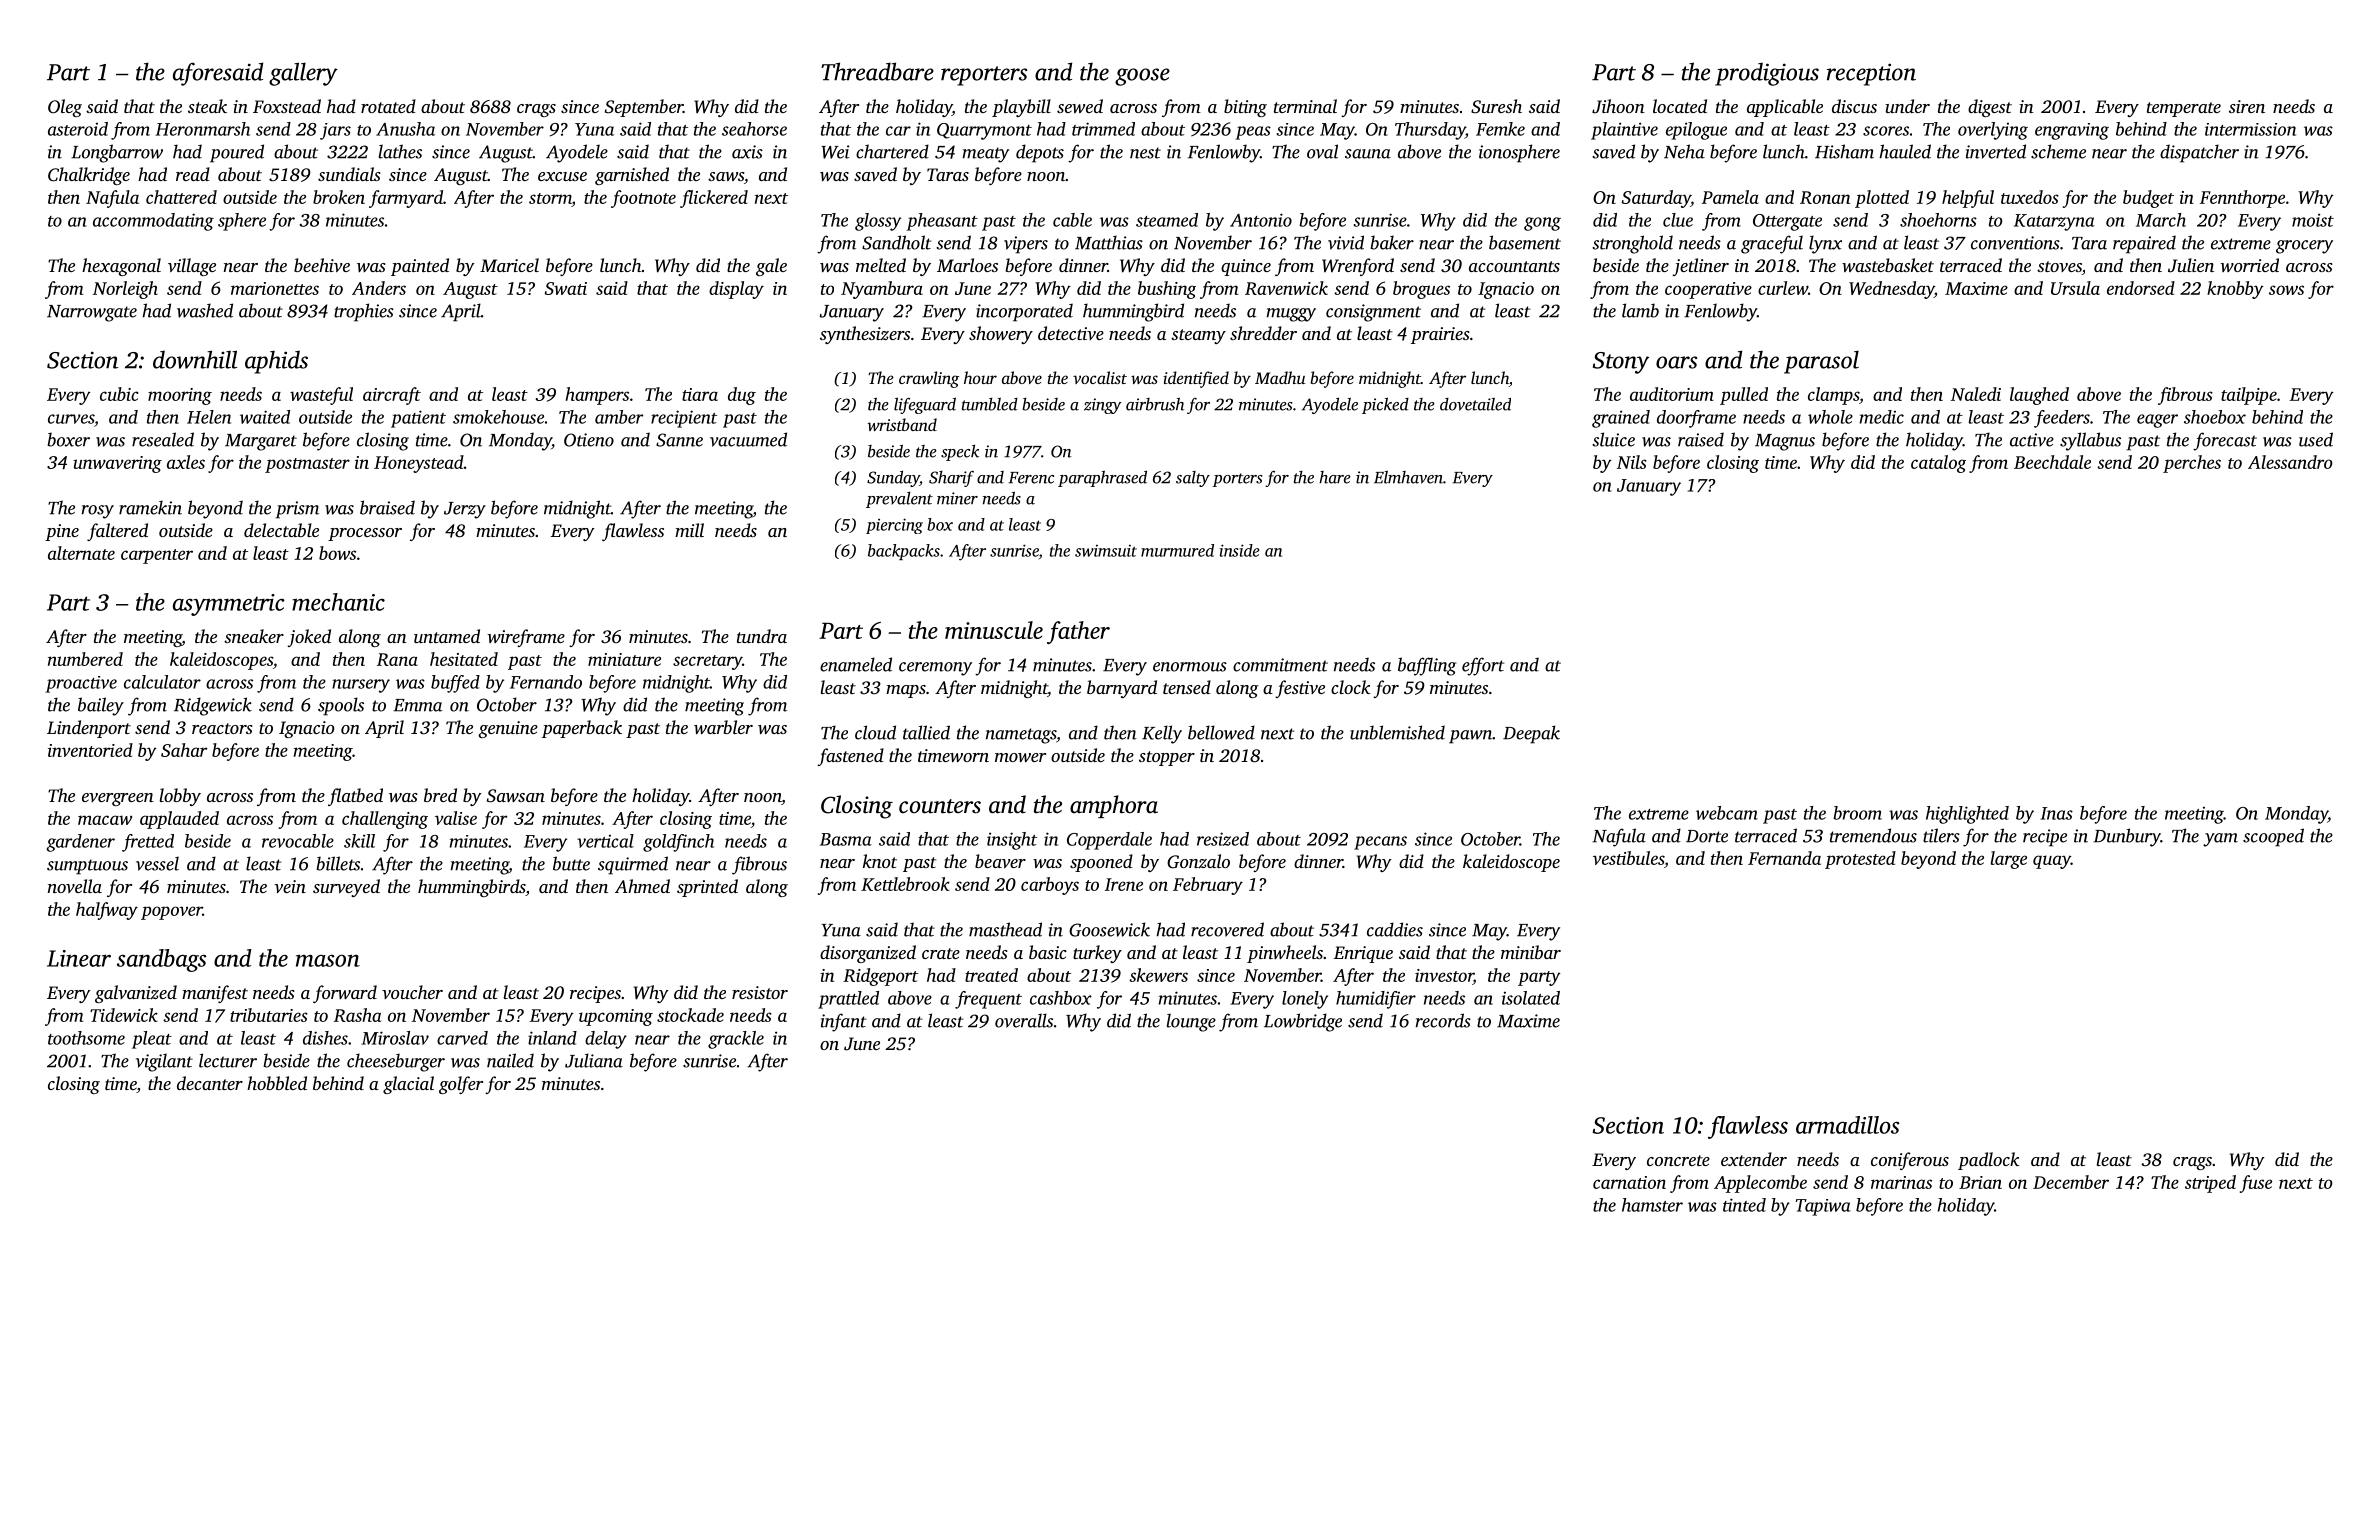 The width and height of the screenshot is (2380, 1540). What do you see at coordinates (2052, 862) in the screenshot?
I see `quay` at bounding box center [2052, 862].
